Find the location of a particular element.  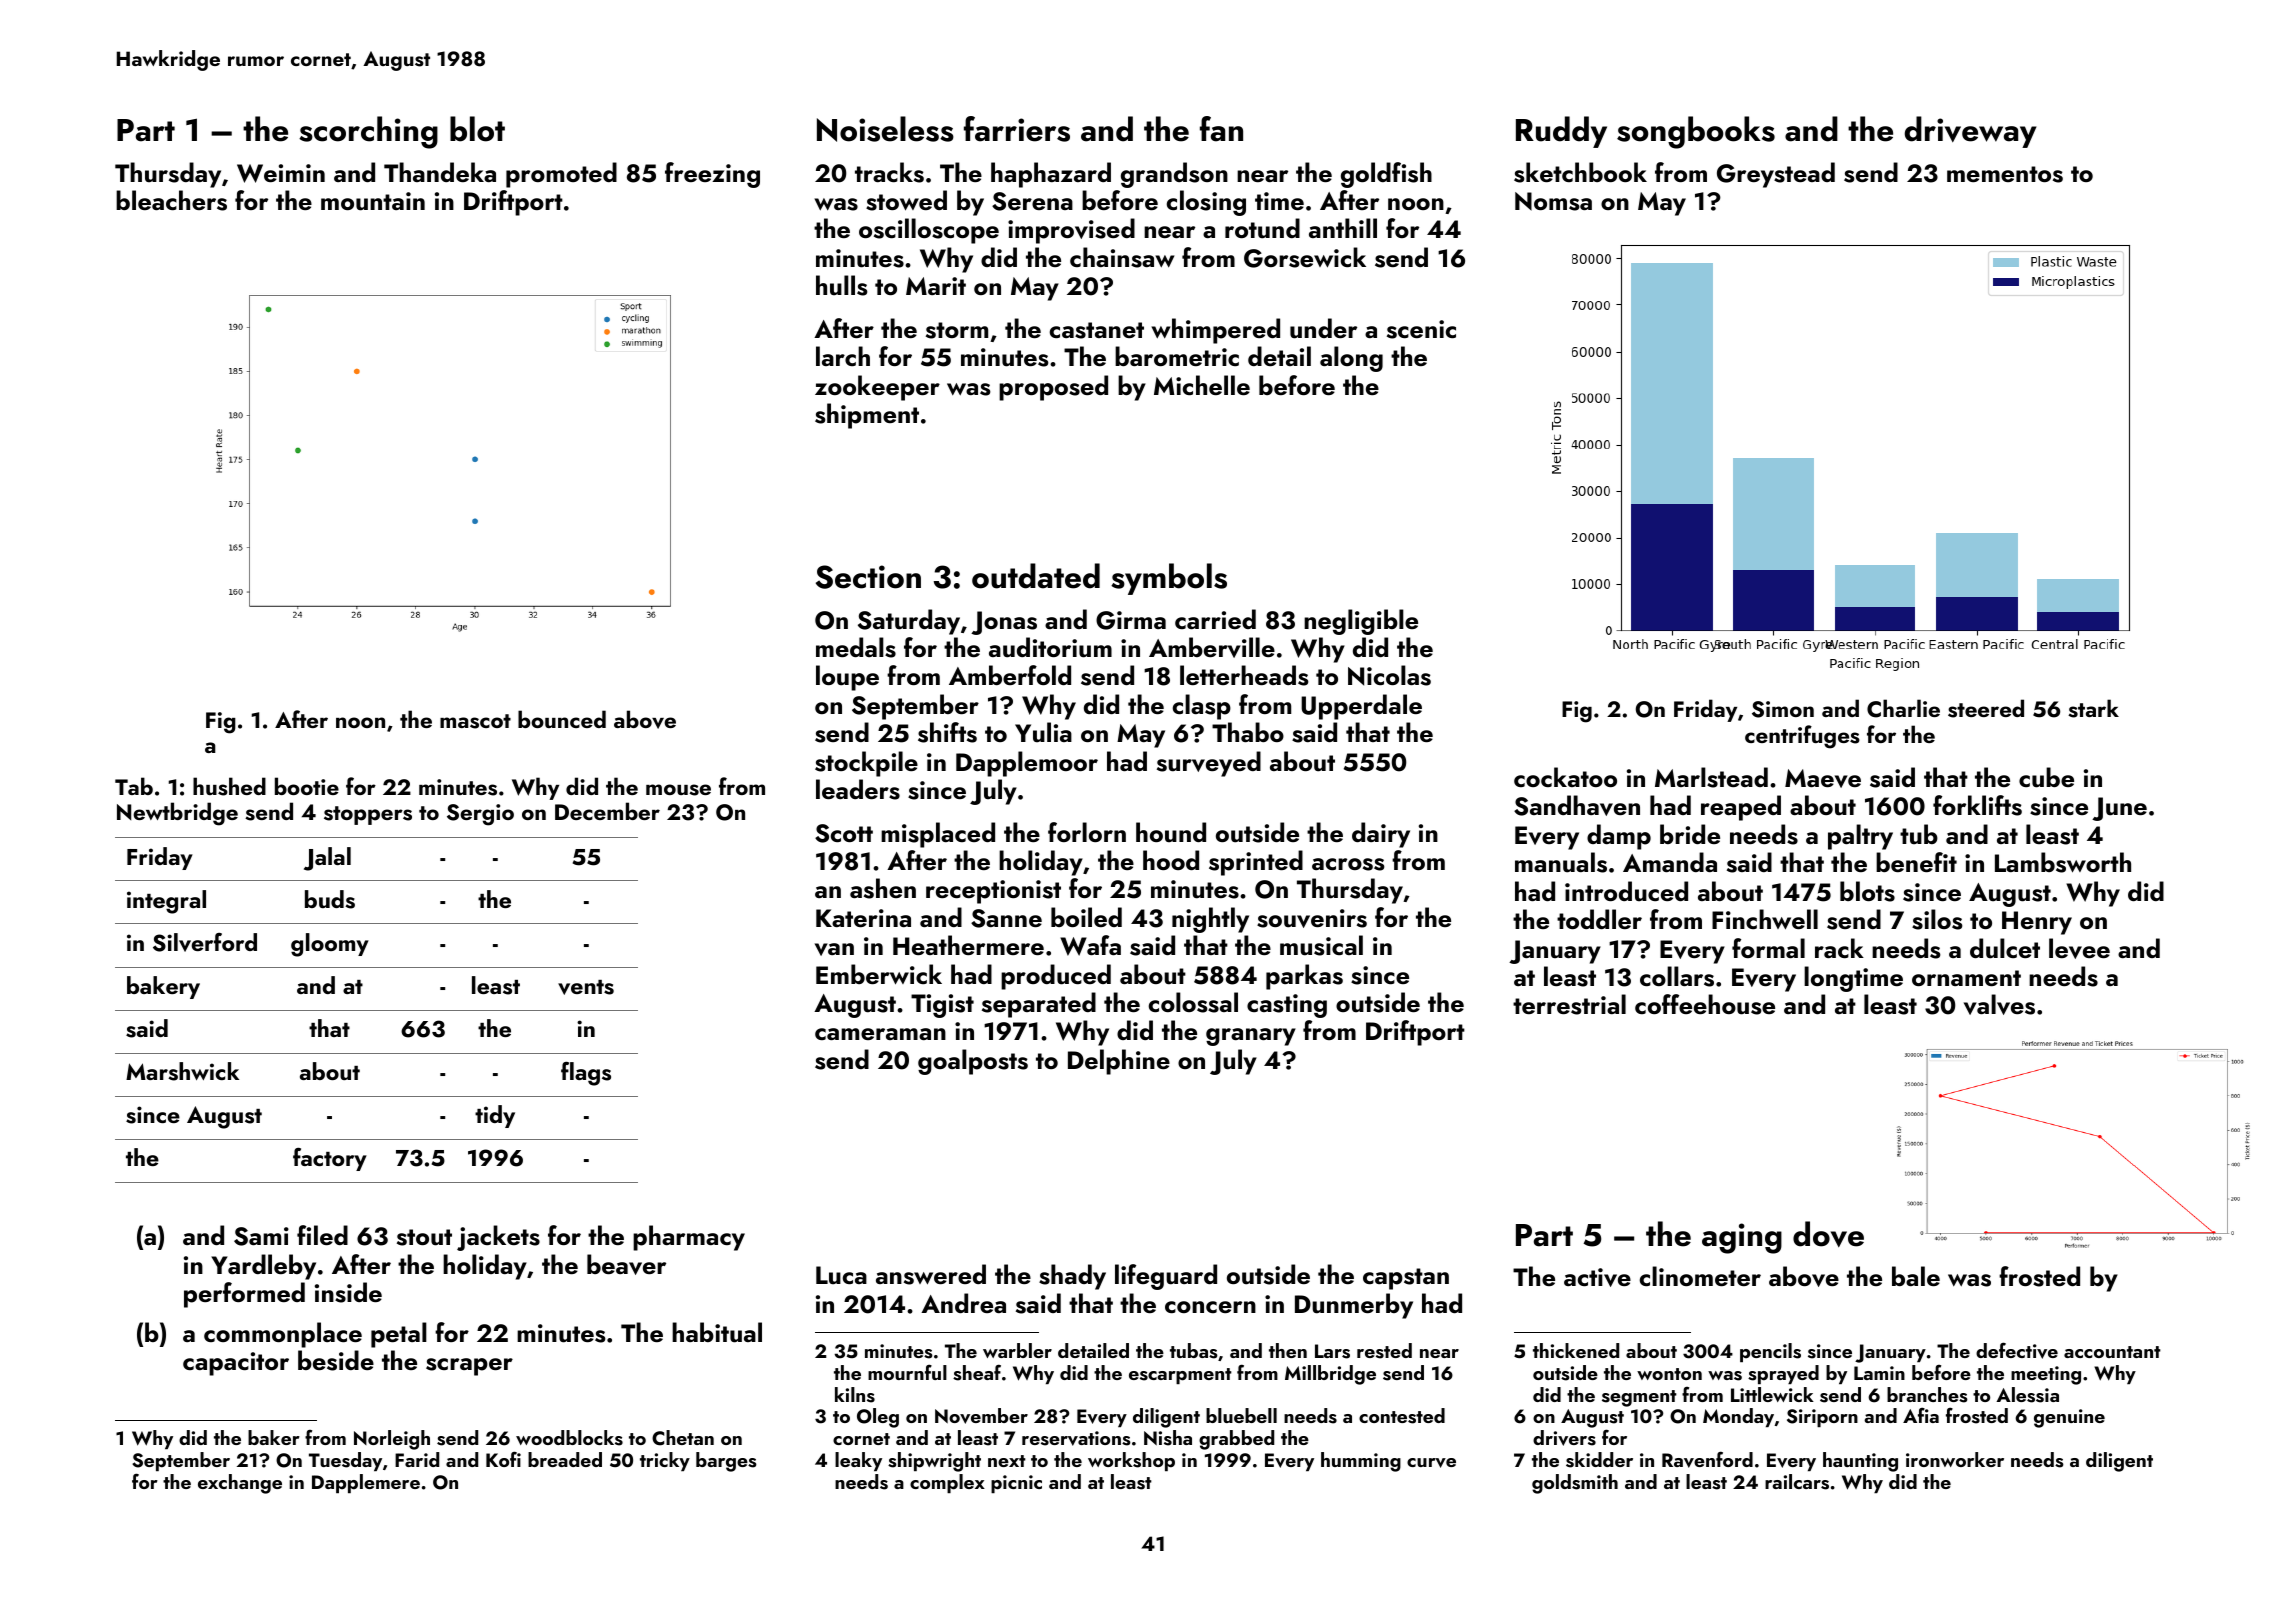

damp is located at coordinates (1619, 837).
